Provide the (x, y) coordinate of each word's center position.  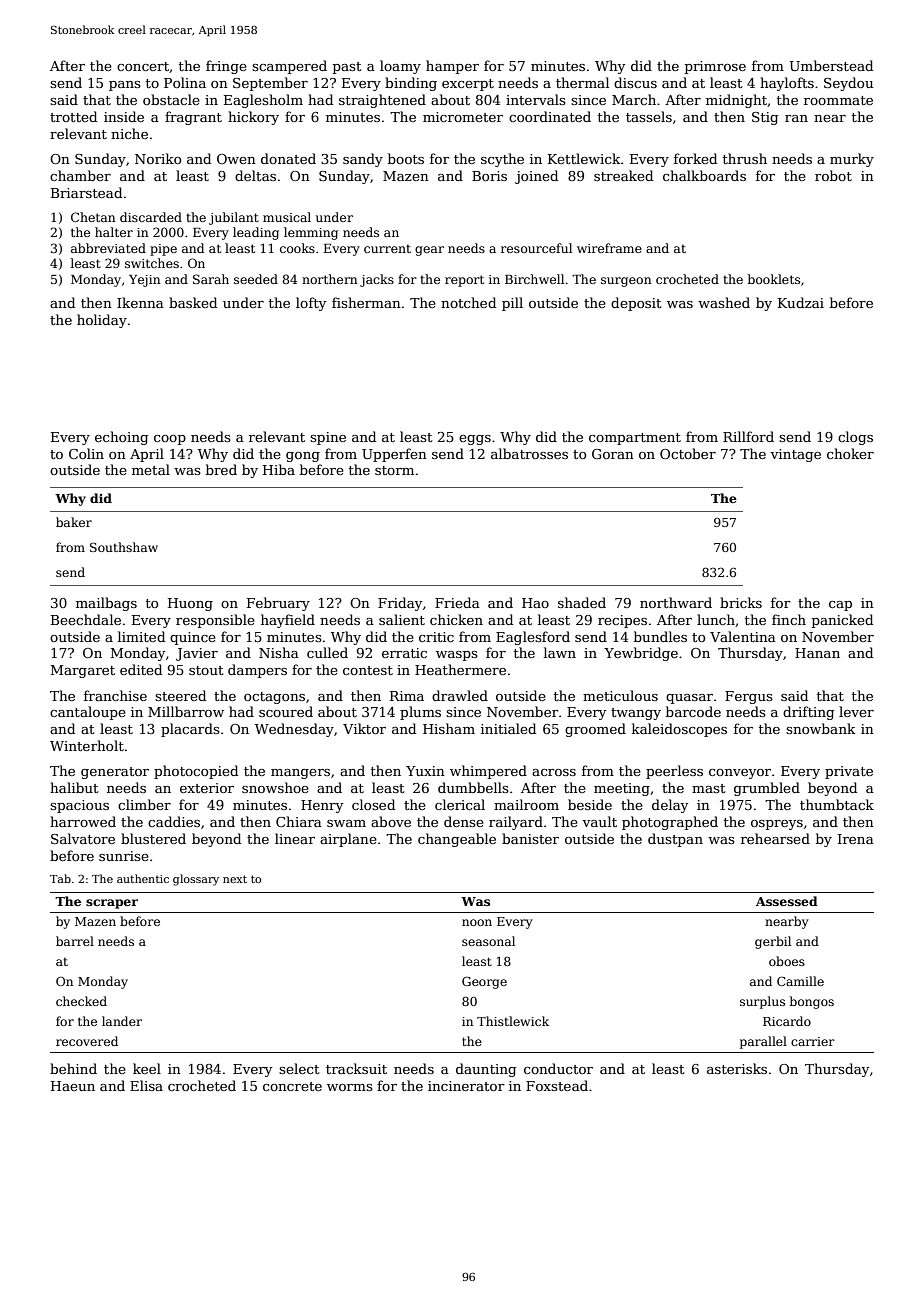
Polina (185, 82)
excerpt (468, 85)
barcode (693, 711)
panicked (842, 621)
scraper (112, 904)
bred (221, 469)
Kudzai (801, 302)
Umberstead (831, 65)
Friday (400, 604)
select (299, 1068)
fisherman (366, 302)
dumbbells (473, 787)
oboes (787, 961)
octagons (274, 698)
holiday (102, 321)
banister (530, 838)
